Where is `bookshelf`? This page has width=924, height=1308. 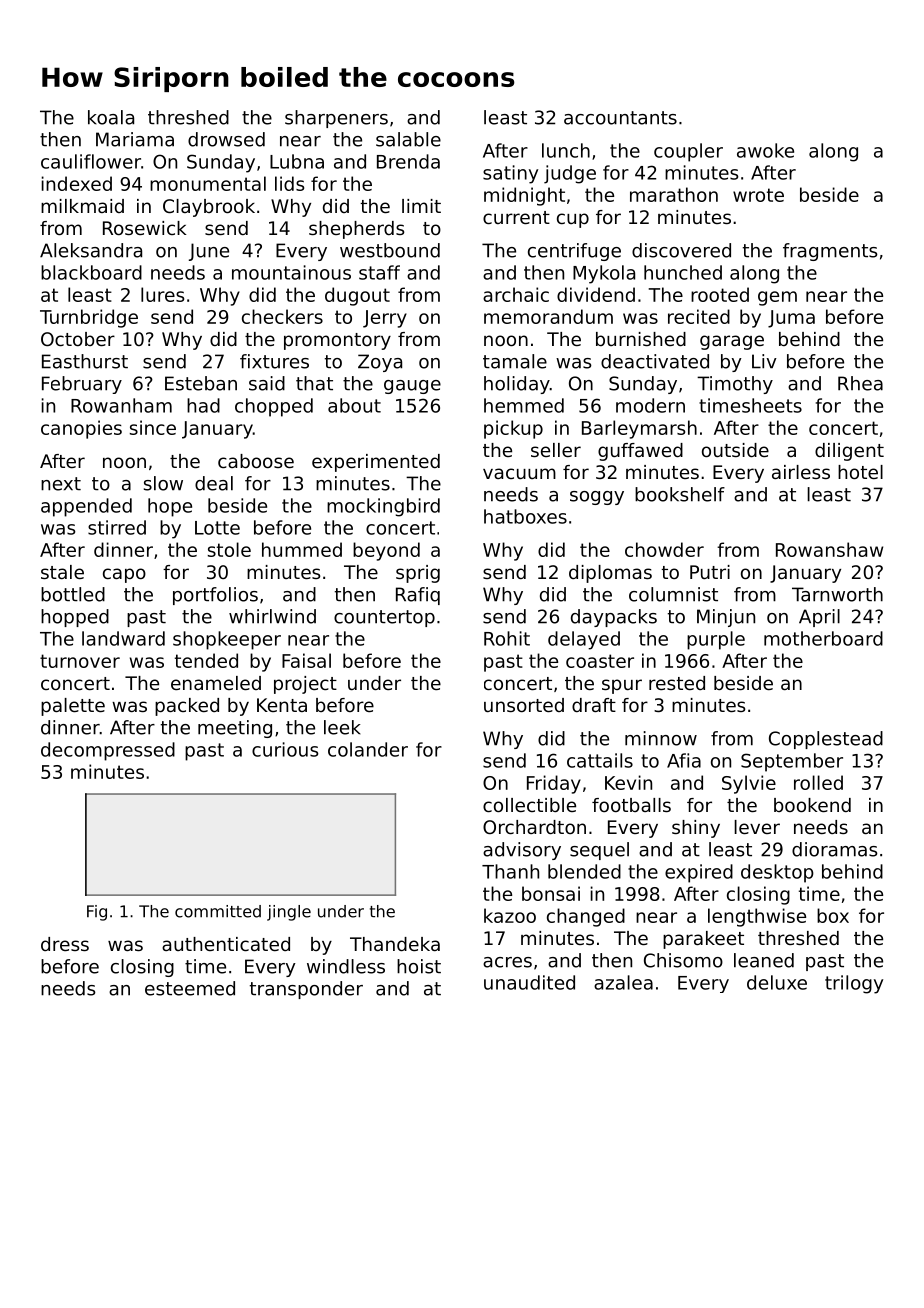
bookshelf is located at coordinates (680, 494).
